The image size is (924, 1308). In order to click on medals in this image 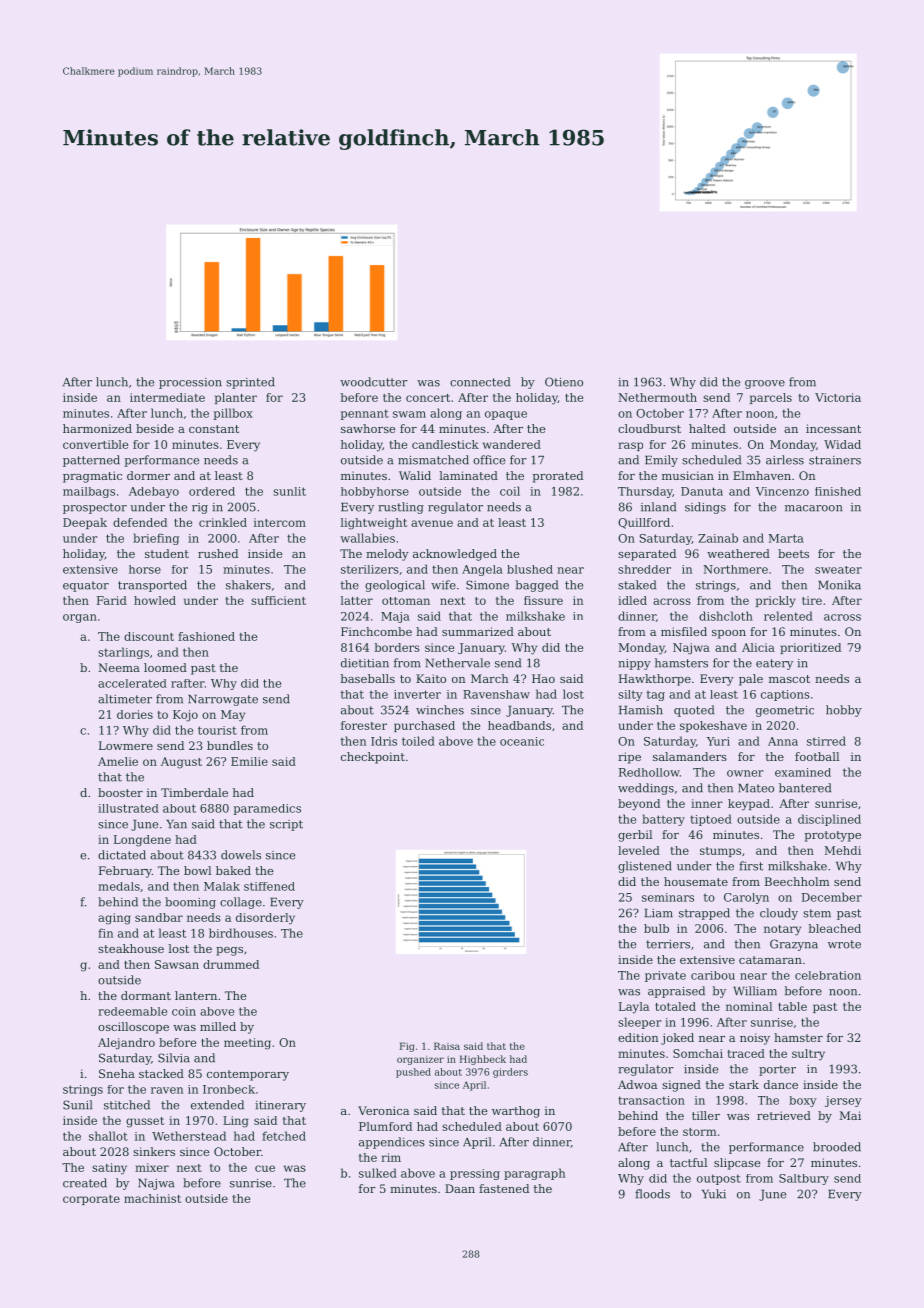, I will do `click(119, 886)`.
